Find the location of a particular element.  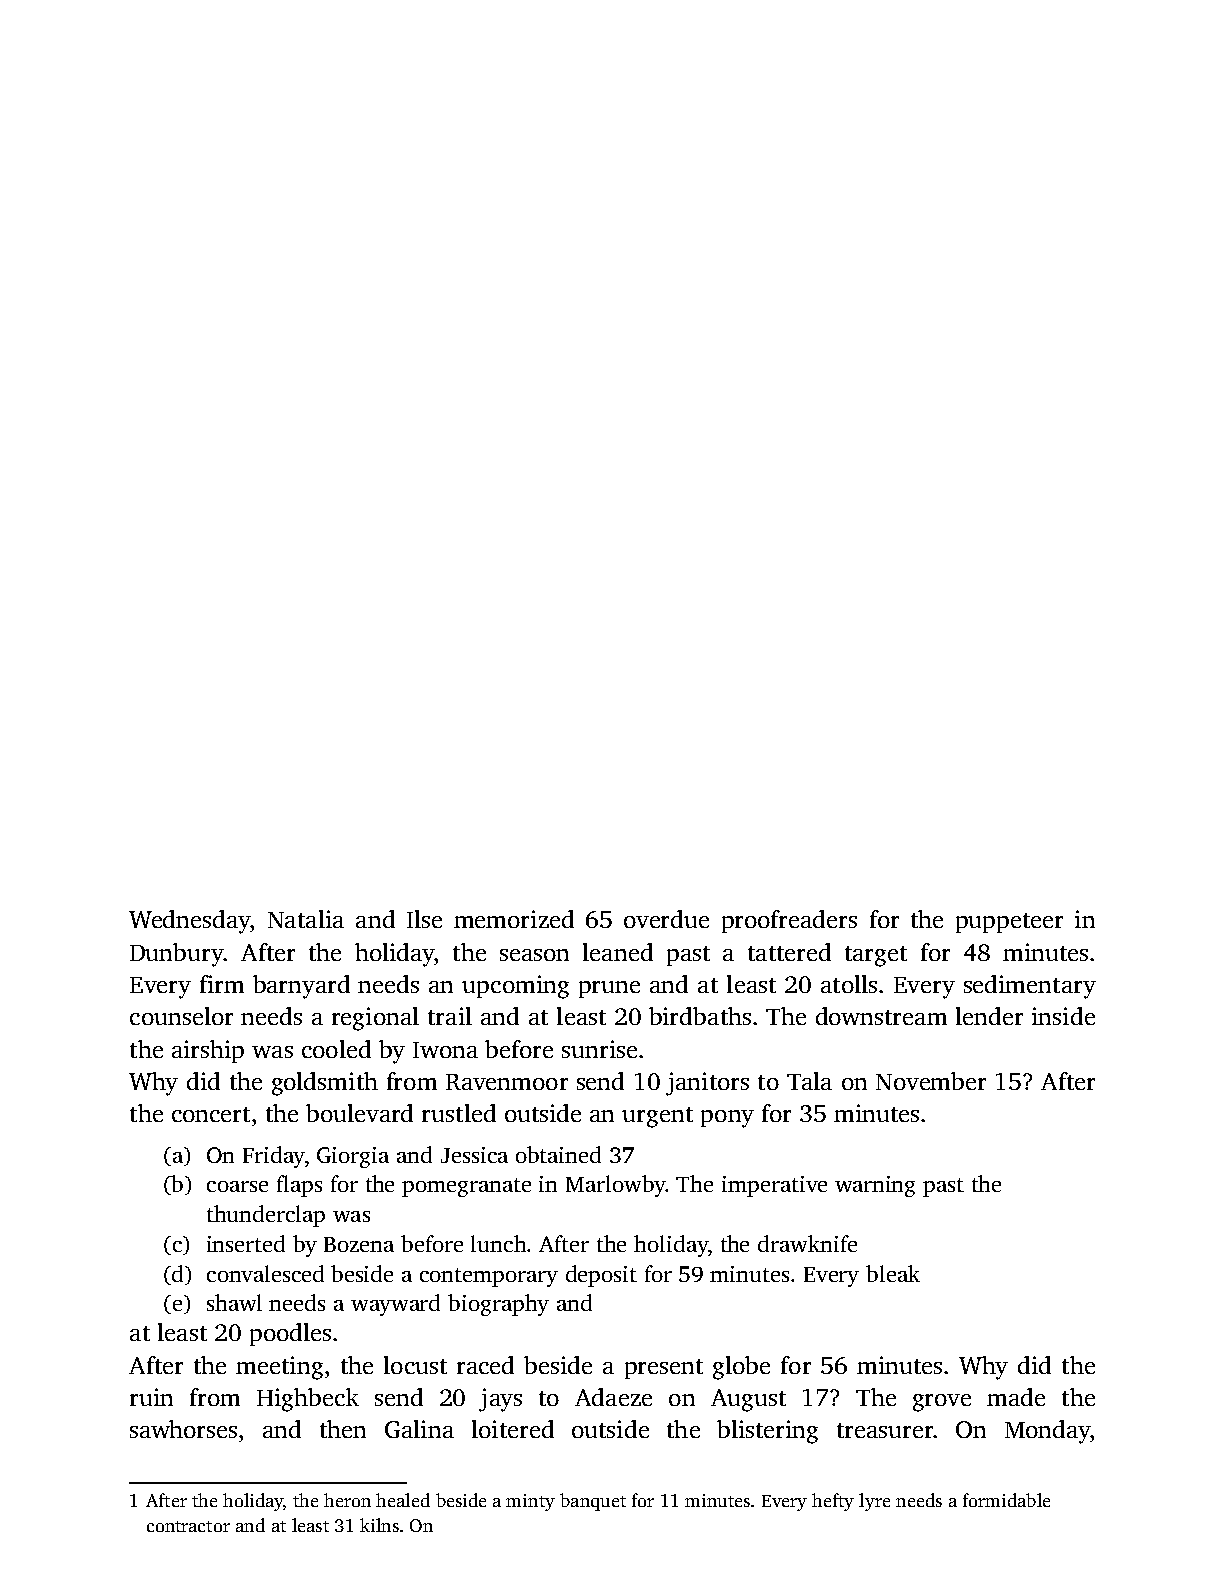

ruin is located at coordinates (151, 1397).
